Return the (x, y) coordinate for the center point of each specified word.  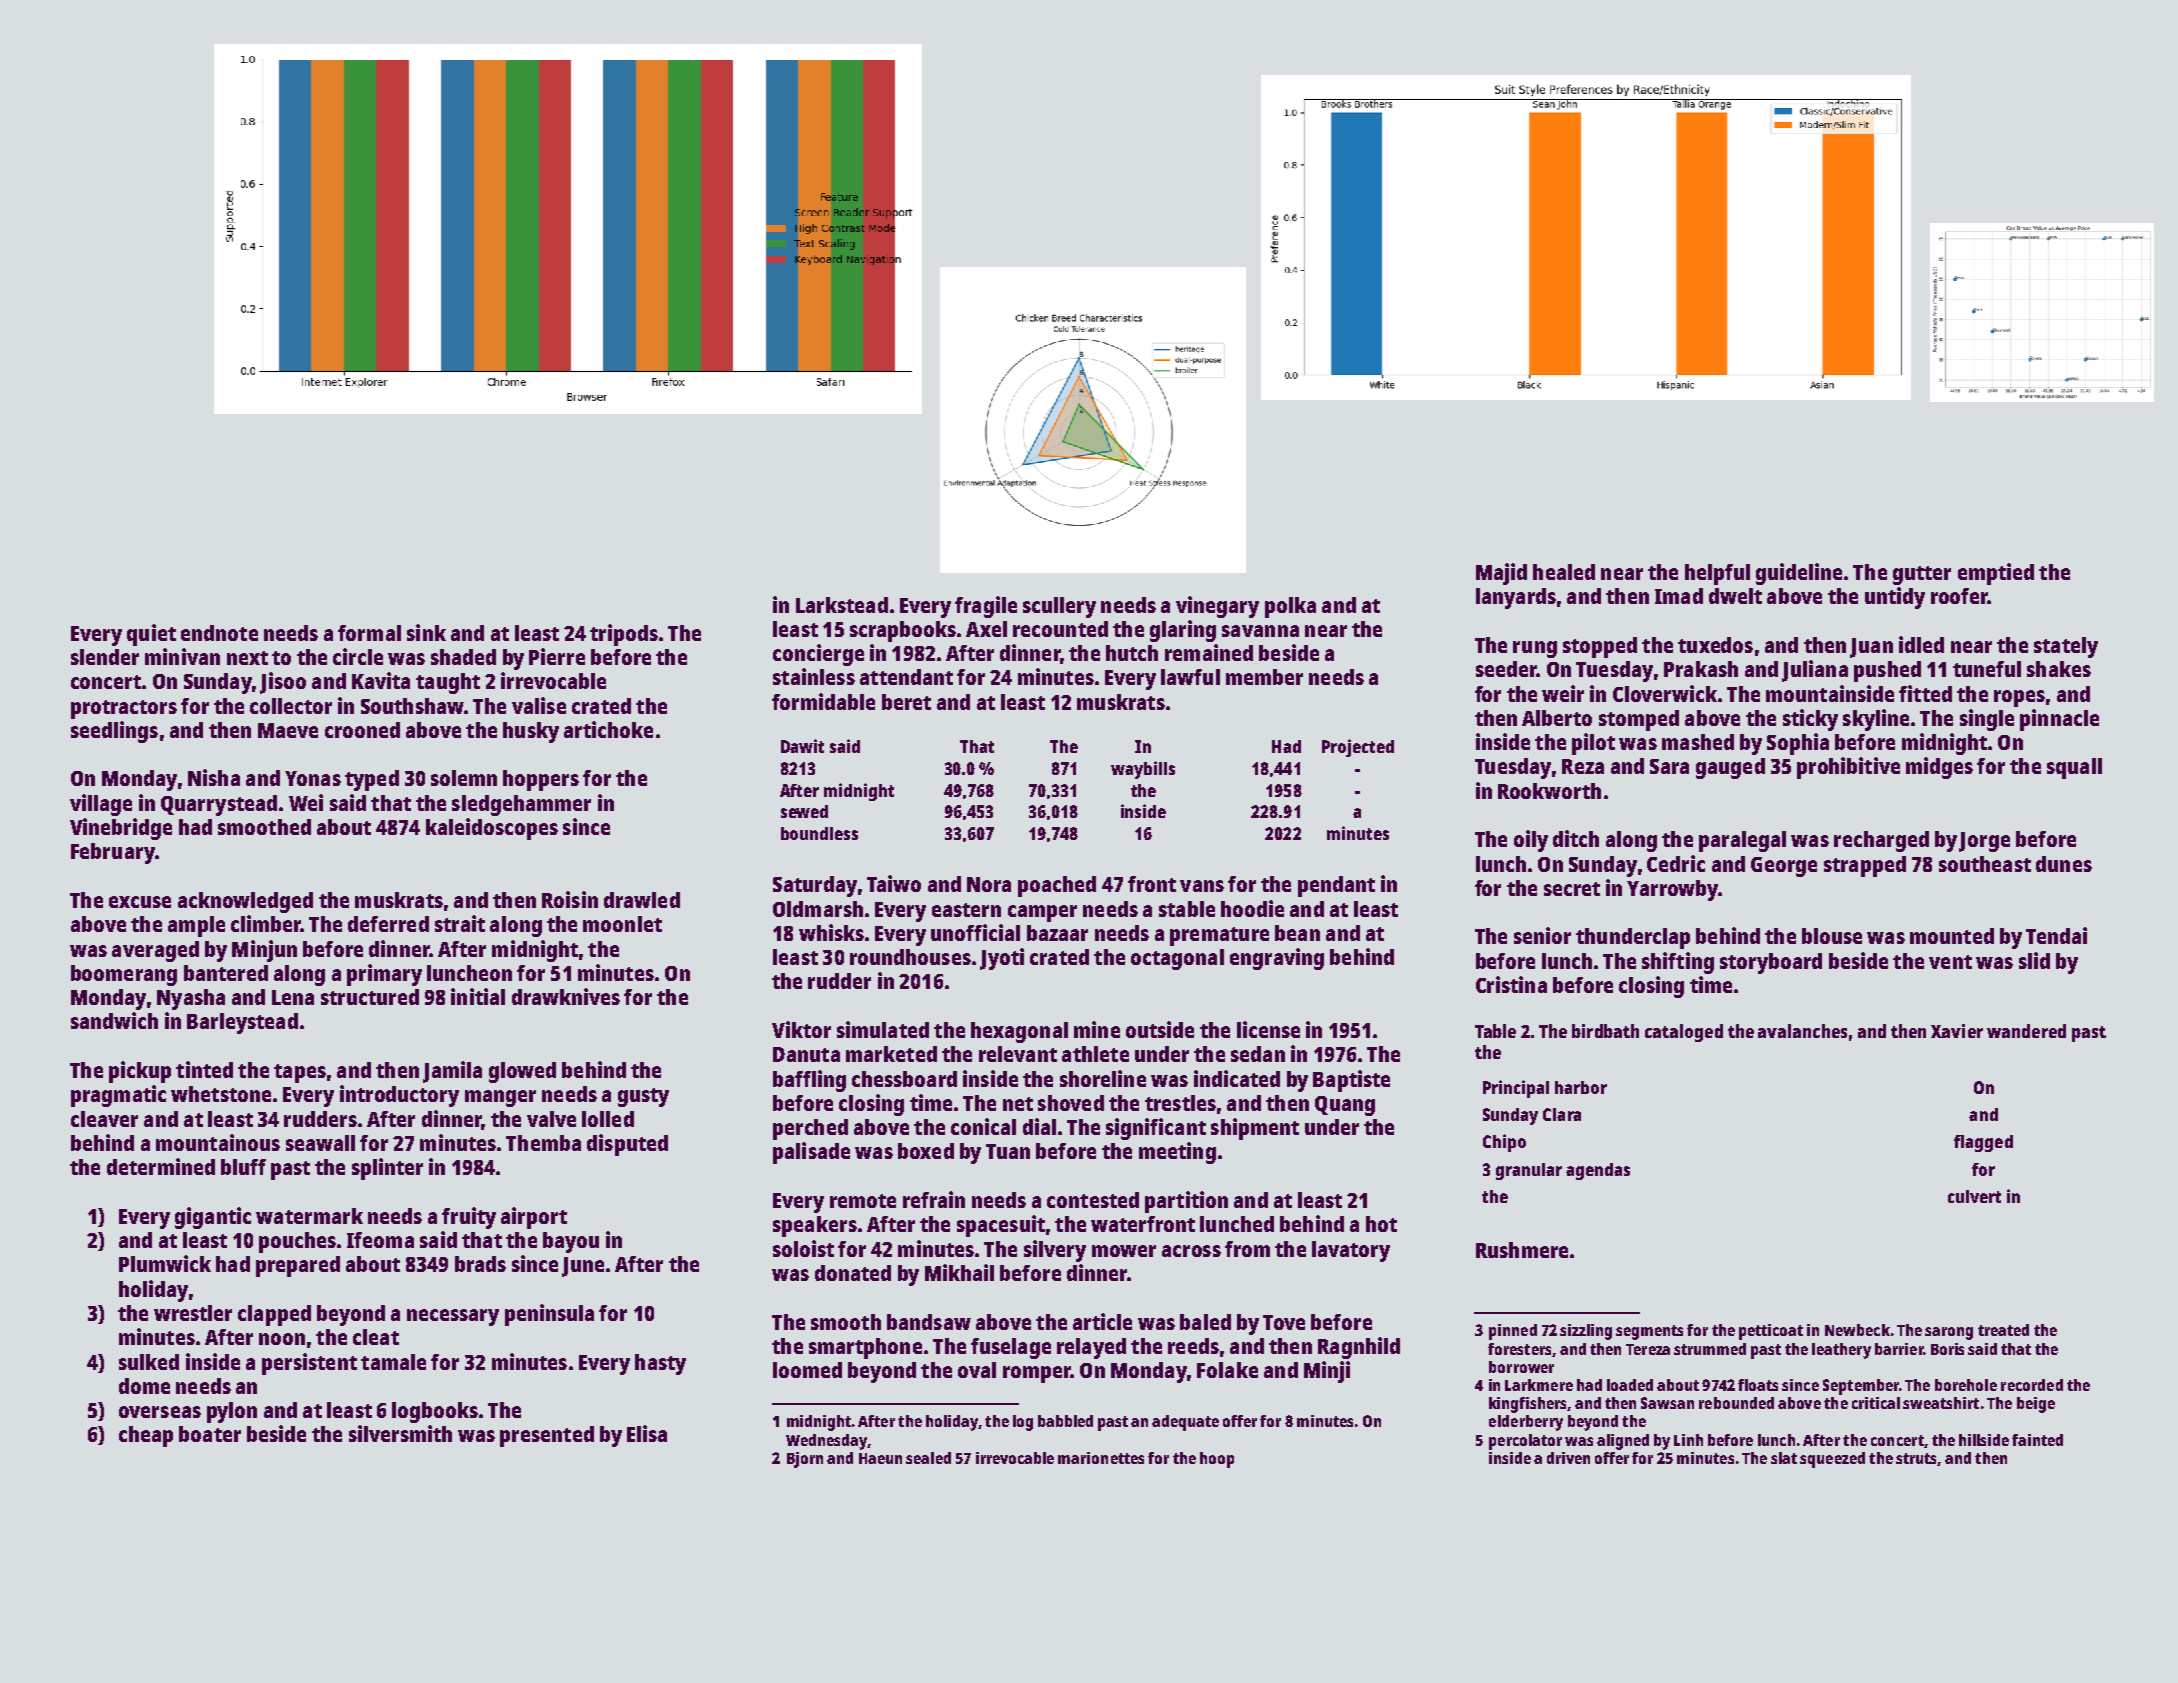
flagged (1983, 1143)
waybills (1143, 770)
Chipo (1504, 1143)
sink (426, 632)
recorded (2032, 1385)
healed (1564, 572)
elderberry (1526, 1423)
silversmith (400, 1433)
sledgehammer (521, 805)
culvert (1974, 1196)
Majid (1501, 574)
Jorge (1984, 842)
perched (810, 1129)
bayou (571, 1242)
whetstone (221, 1094)
